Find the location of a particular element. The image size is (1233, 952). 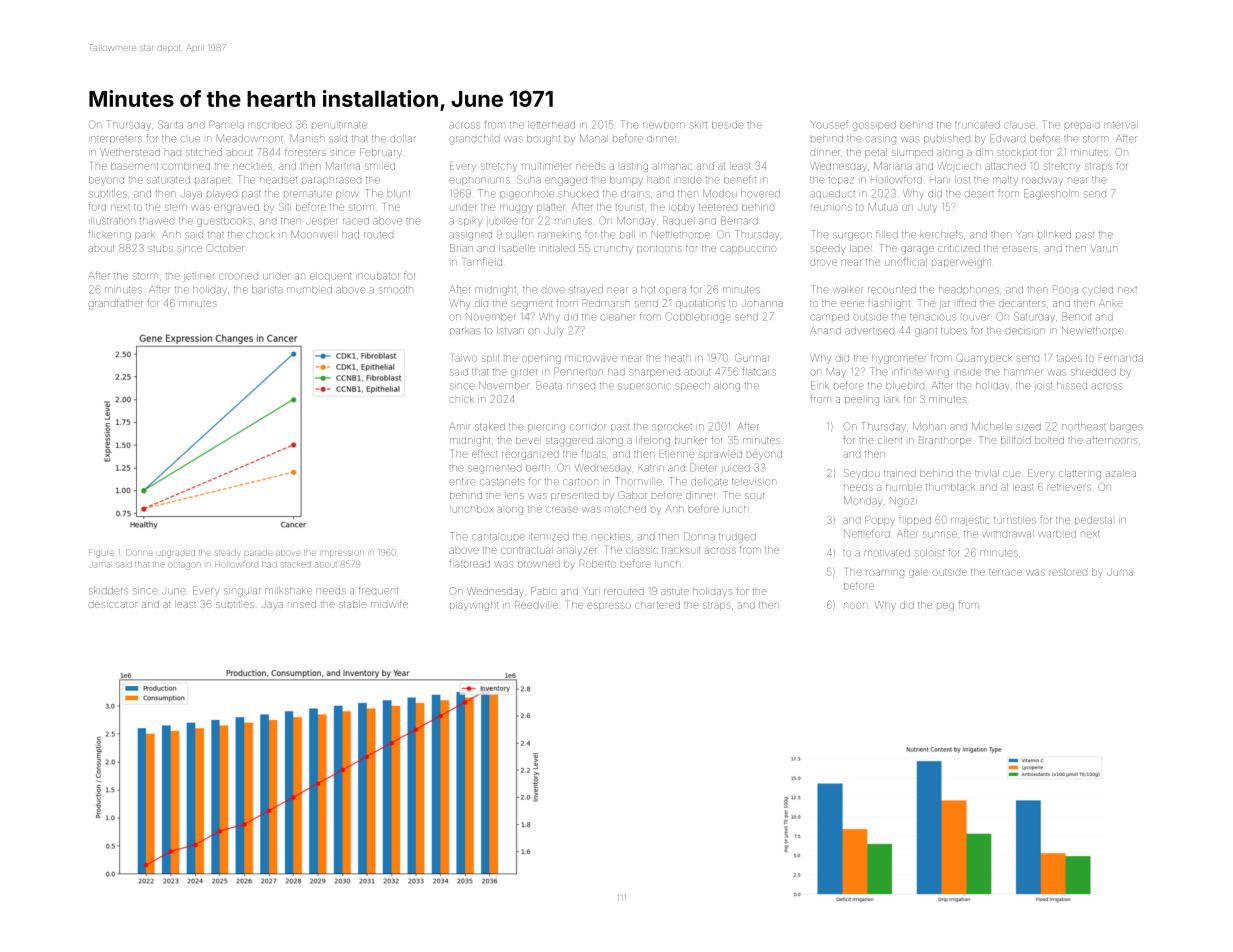

headphones is located at coordinates (969, 290).
